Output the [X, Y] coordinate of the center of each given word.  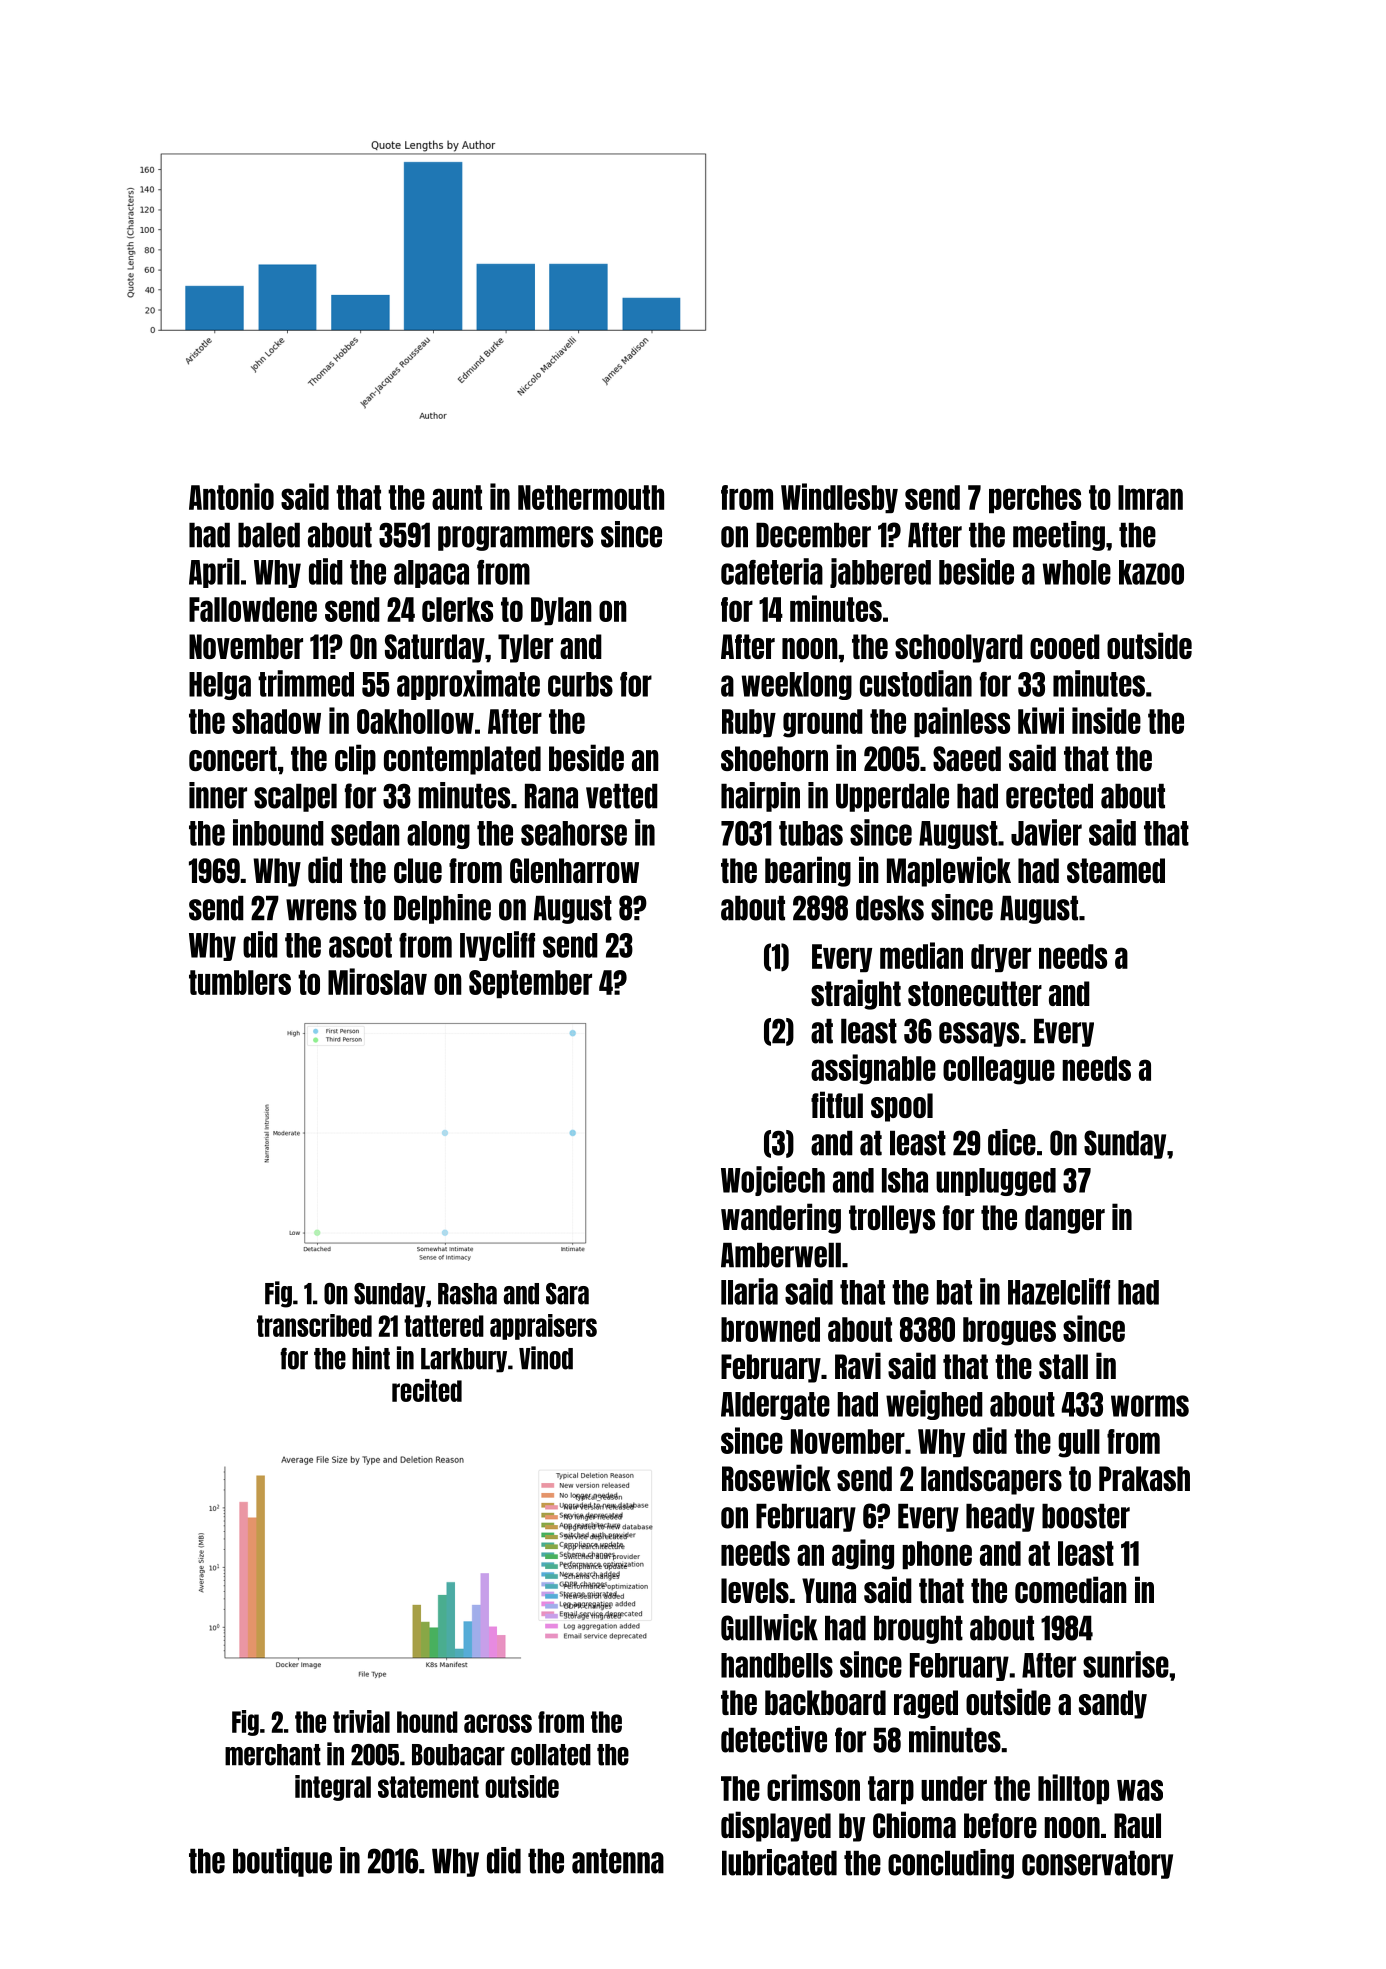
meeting [1059, 536]
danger [1065, 1219]
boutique [282, 1862]
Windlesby [839, 498]
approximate [468, 685]
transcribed [314, 1325]
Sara [567, 1294]
